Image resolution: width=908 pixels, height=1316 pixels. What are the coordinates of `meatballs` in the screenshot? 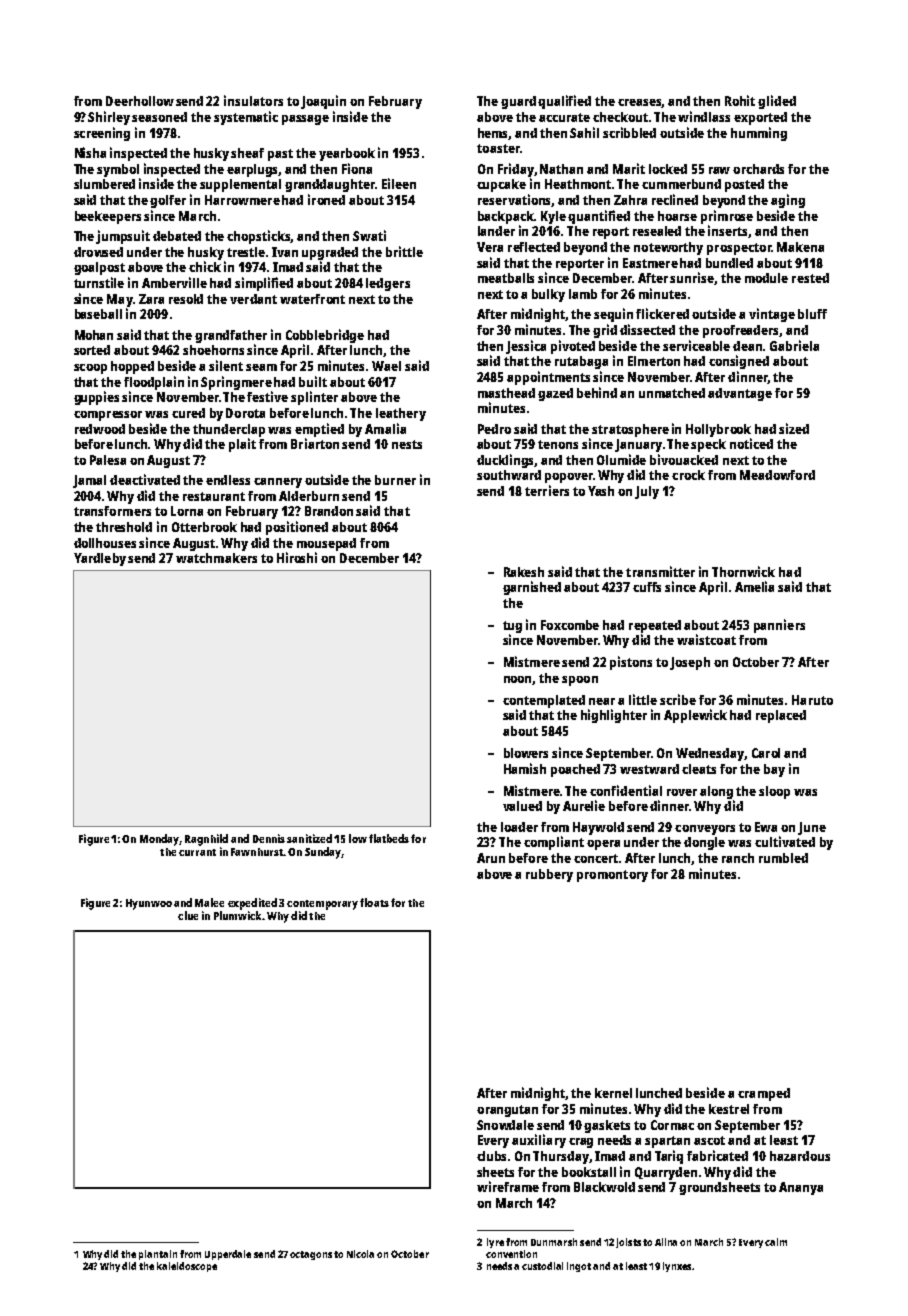 It's located at (506, 278).
